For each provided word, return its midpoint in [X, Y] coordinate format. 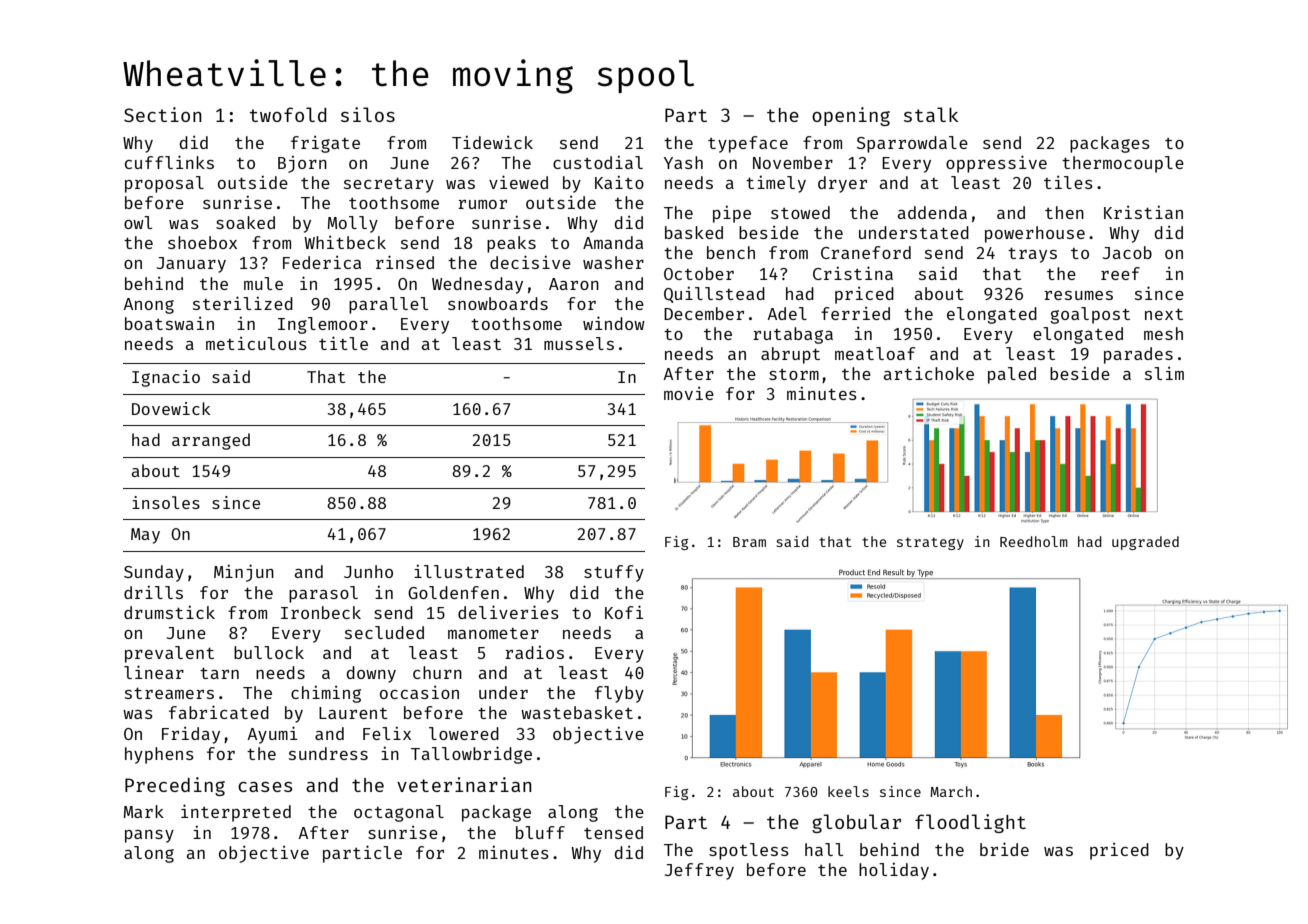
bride [1004, 849]
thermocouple [1123, 164]
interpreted [236, 813]
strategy [930, 543]
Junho [368, 571]
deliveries [508, 612]
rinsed [405, 262]
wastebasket [577, 712]
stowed [800, 212]
